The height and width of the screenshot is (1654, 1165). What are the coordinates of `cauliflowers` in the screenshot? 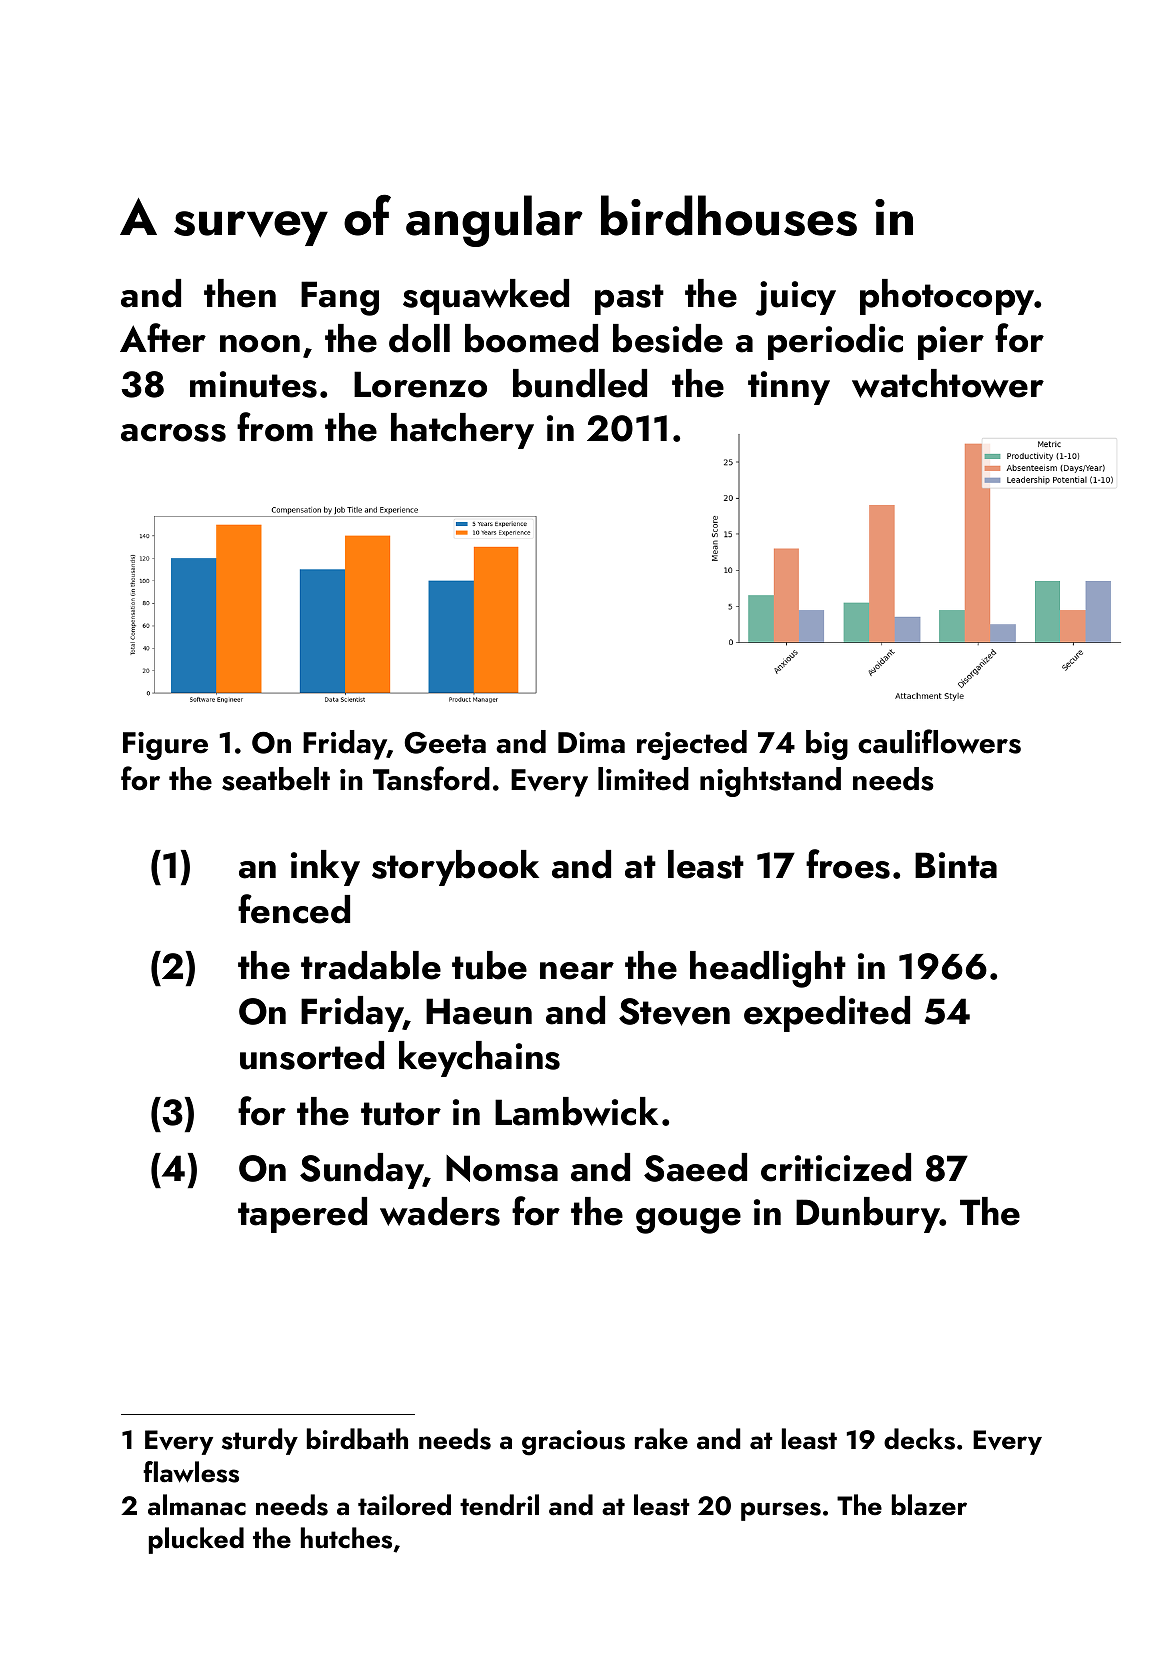 It's located at (939, 741).
